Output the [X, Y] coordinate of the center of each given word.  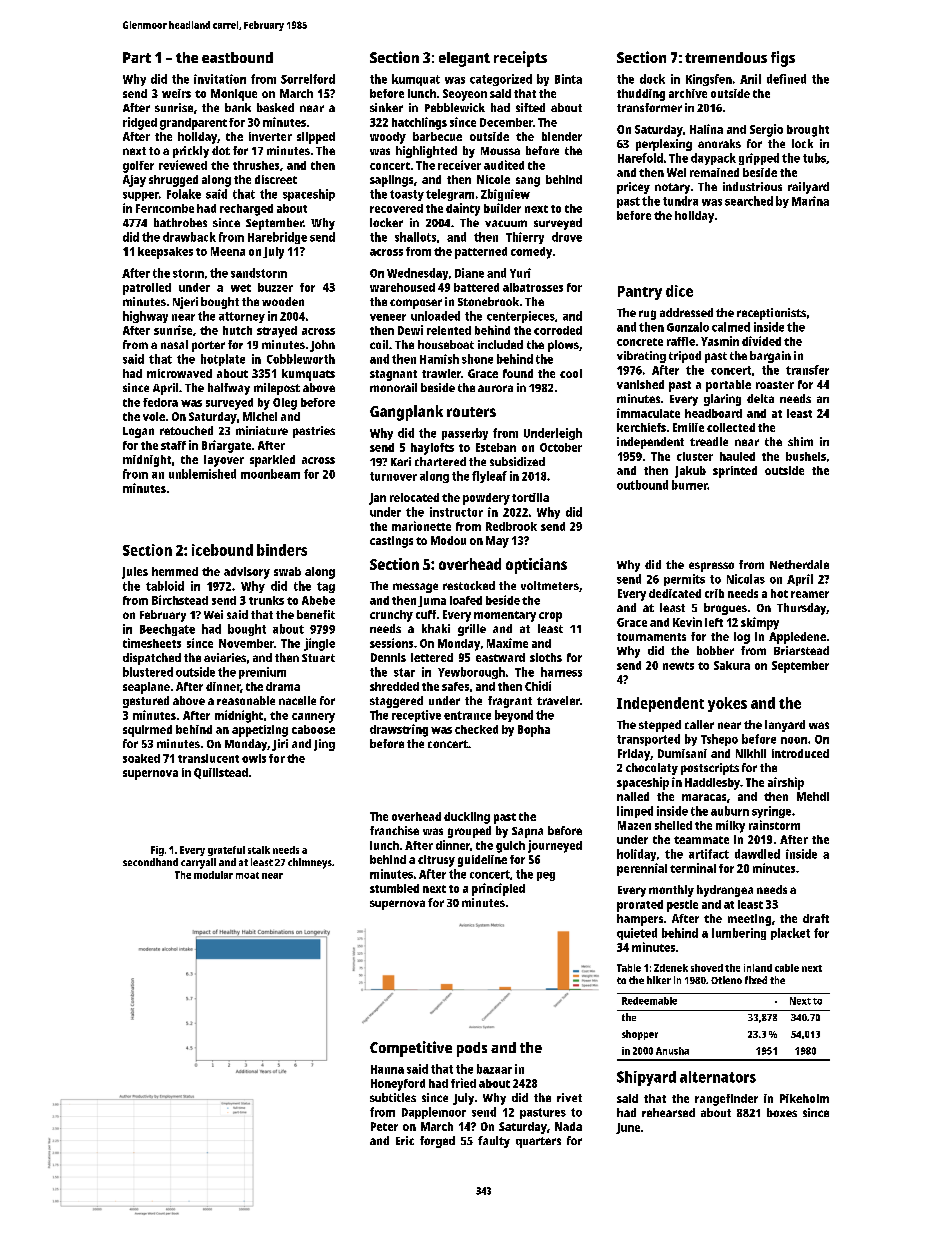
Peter [384, 1126]
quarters [538, 1142]
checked [476, 729]
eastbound [237, 57]
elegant [464, 59]
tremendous [726, 57]
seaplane [146, 688]
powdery [486, 499]
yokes [727, 704]
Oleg [285, 404]
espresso [711, 567]
